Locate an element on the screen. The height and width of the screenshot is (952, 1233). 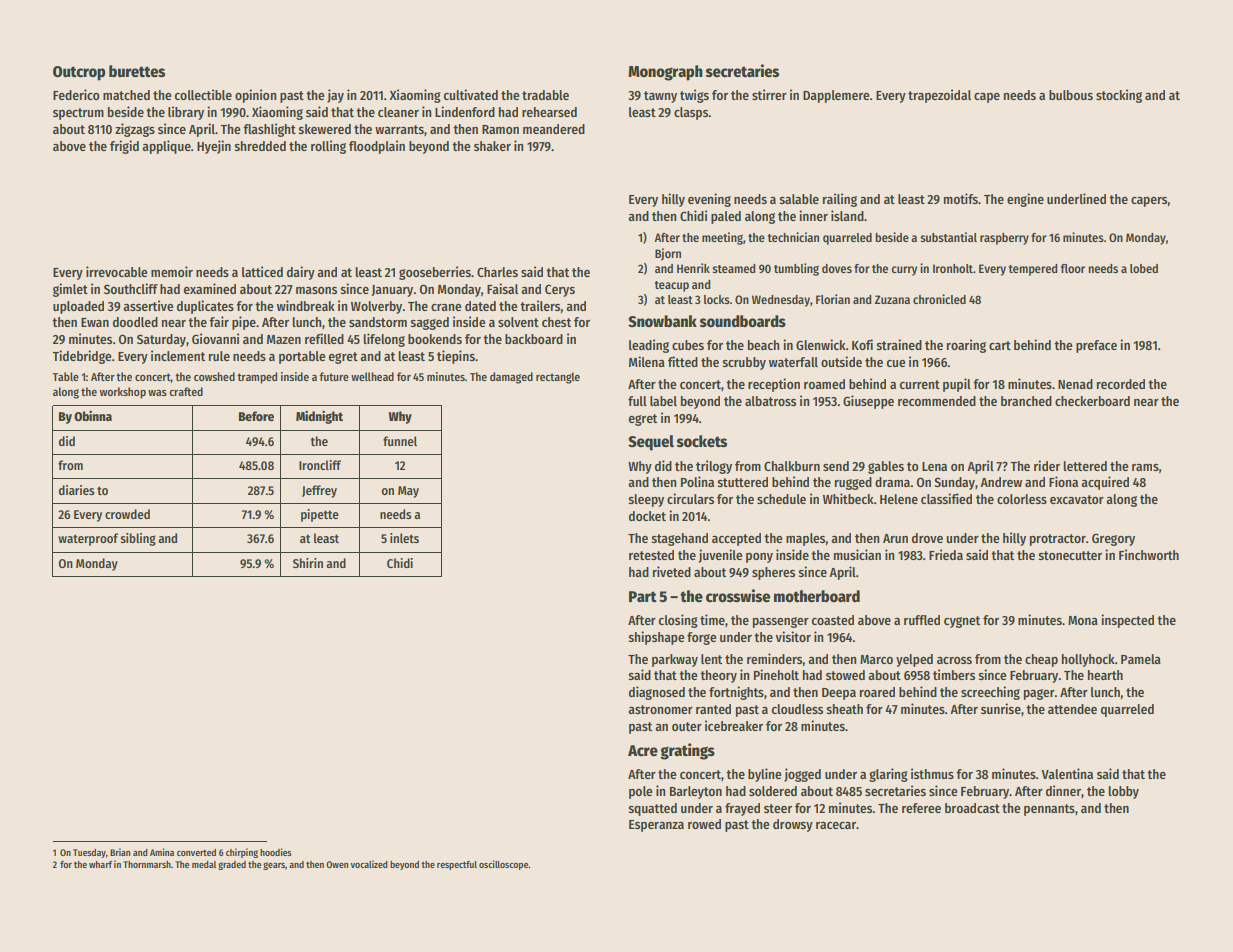
sockets is located at coordinates (702, 441).
